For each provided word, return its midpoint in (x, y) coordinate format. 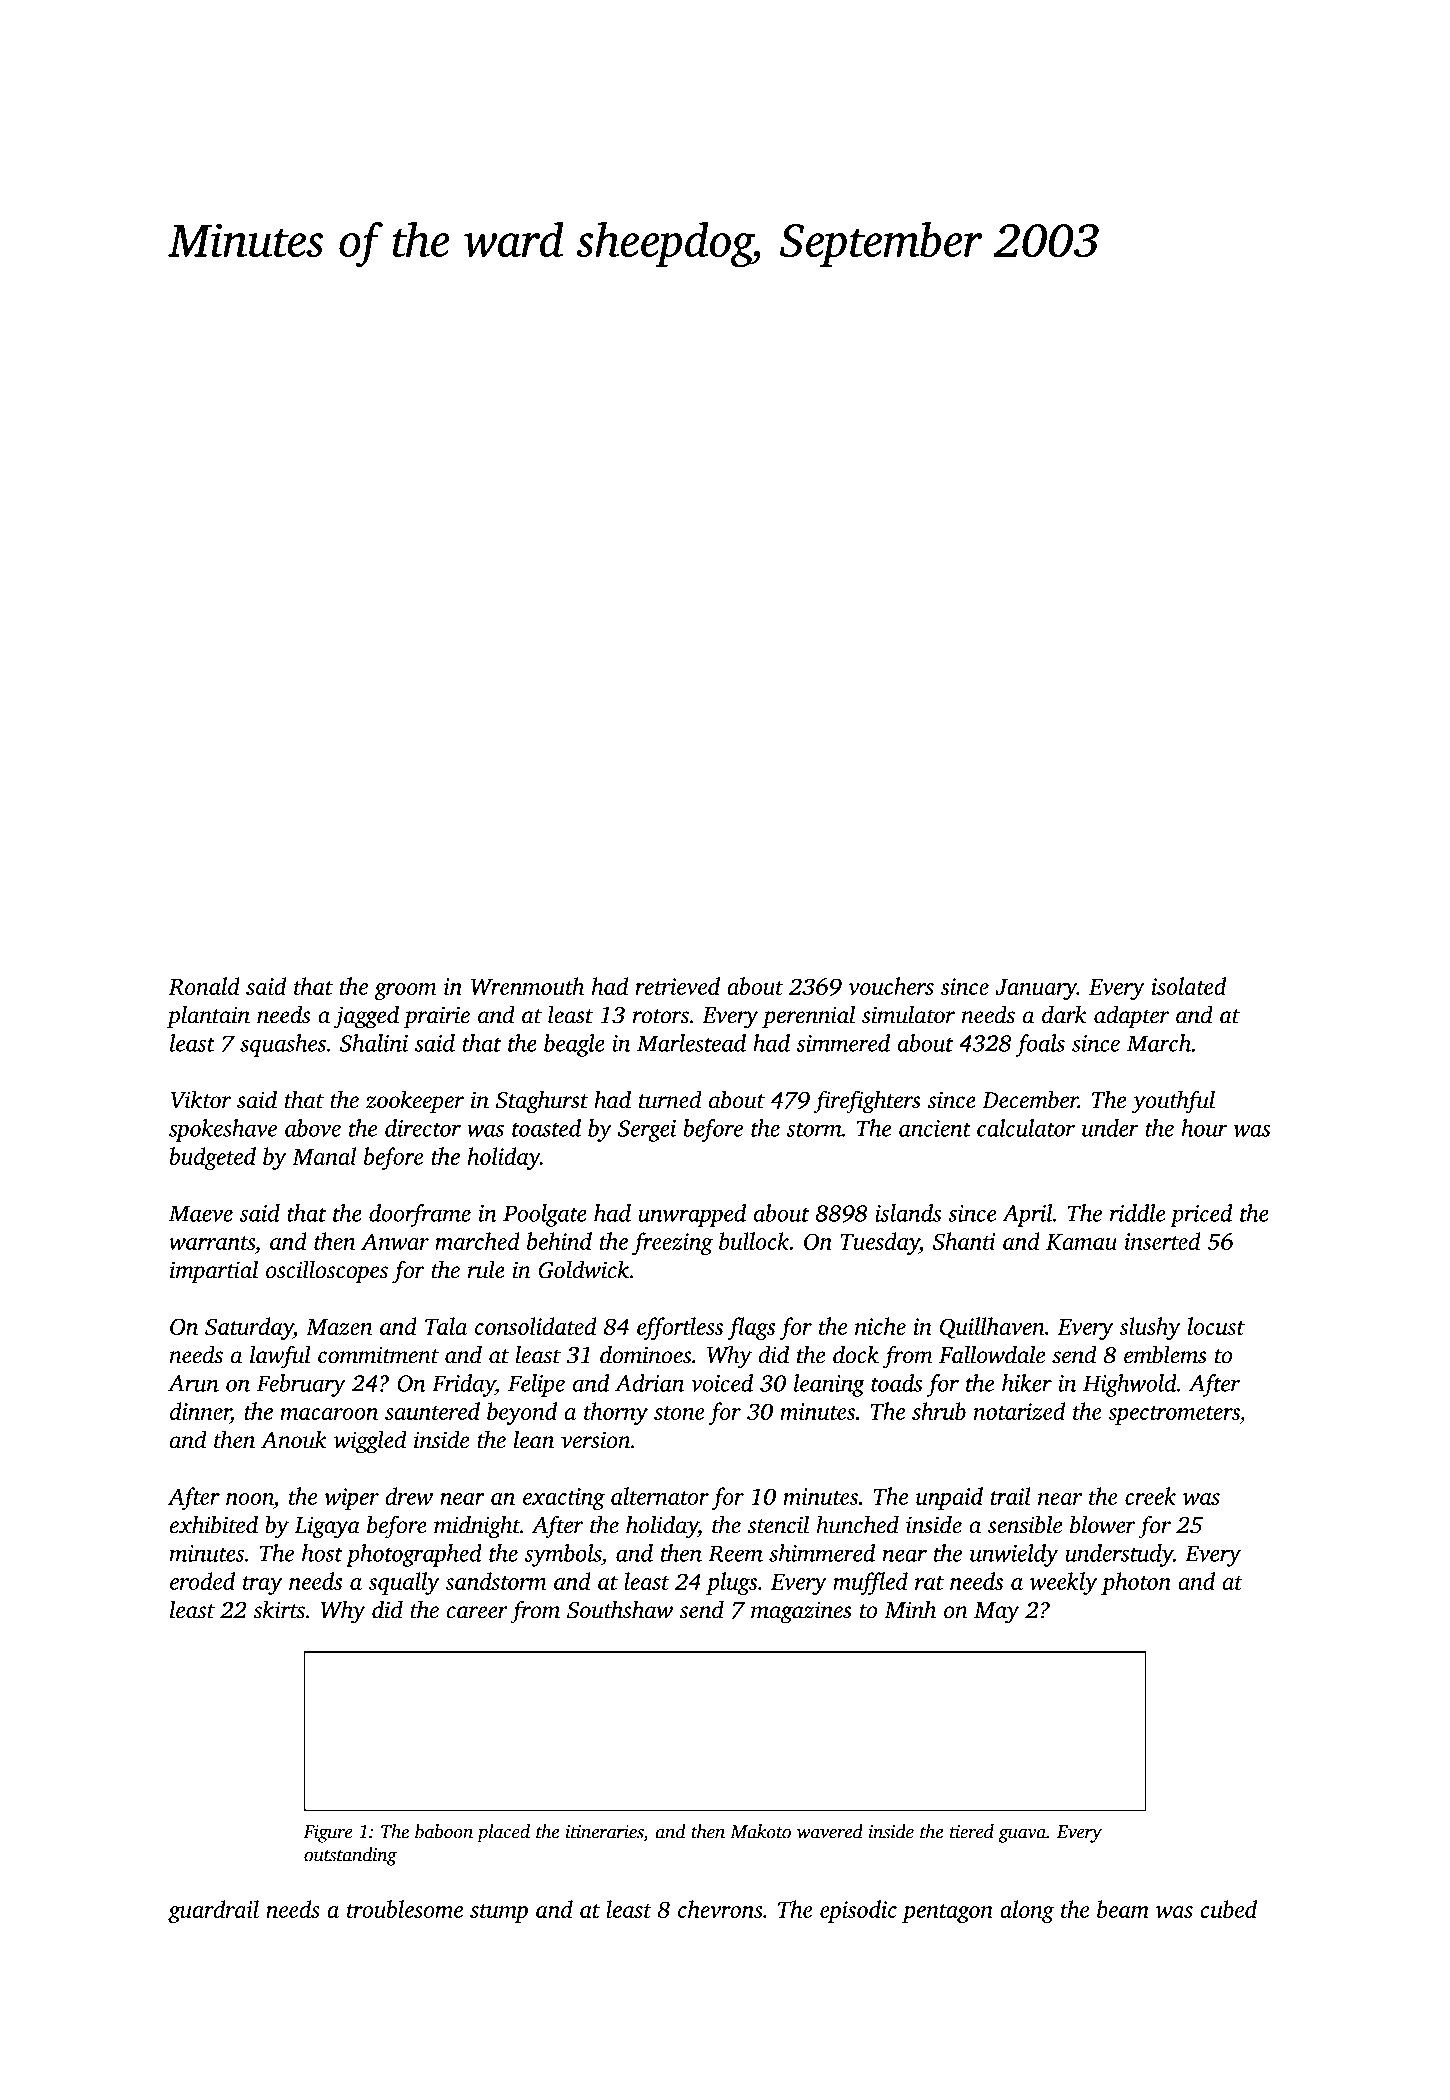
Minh (910, 1609)
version (596, 1440)
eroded (202, 1581)
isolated (1189, 986)
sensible (1025, 1524)
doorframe (420, 1215)
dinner (200, 1412)
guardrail (213, 1911)
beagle (574, 1045)
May (997, 1613)
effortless (680, 1328)
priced (1201, 1215)
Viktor (201, 1099)
